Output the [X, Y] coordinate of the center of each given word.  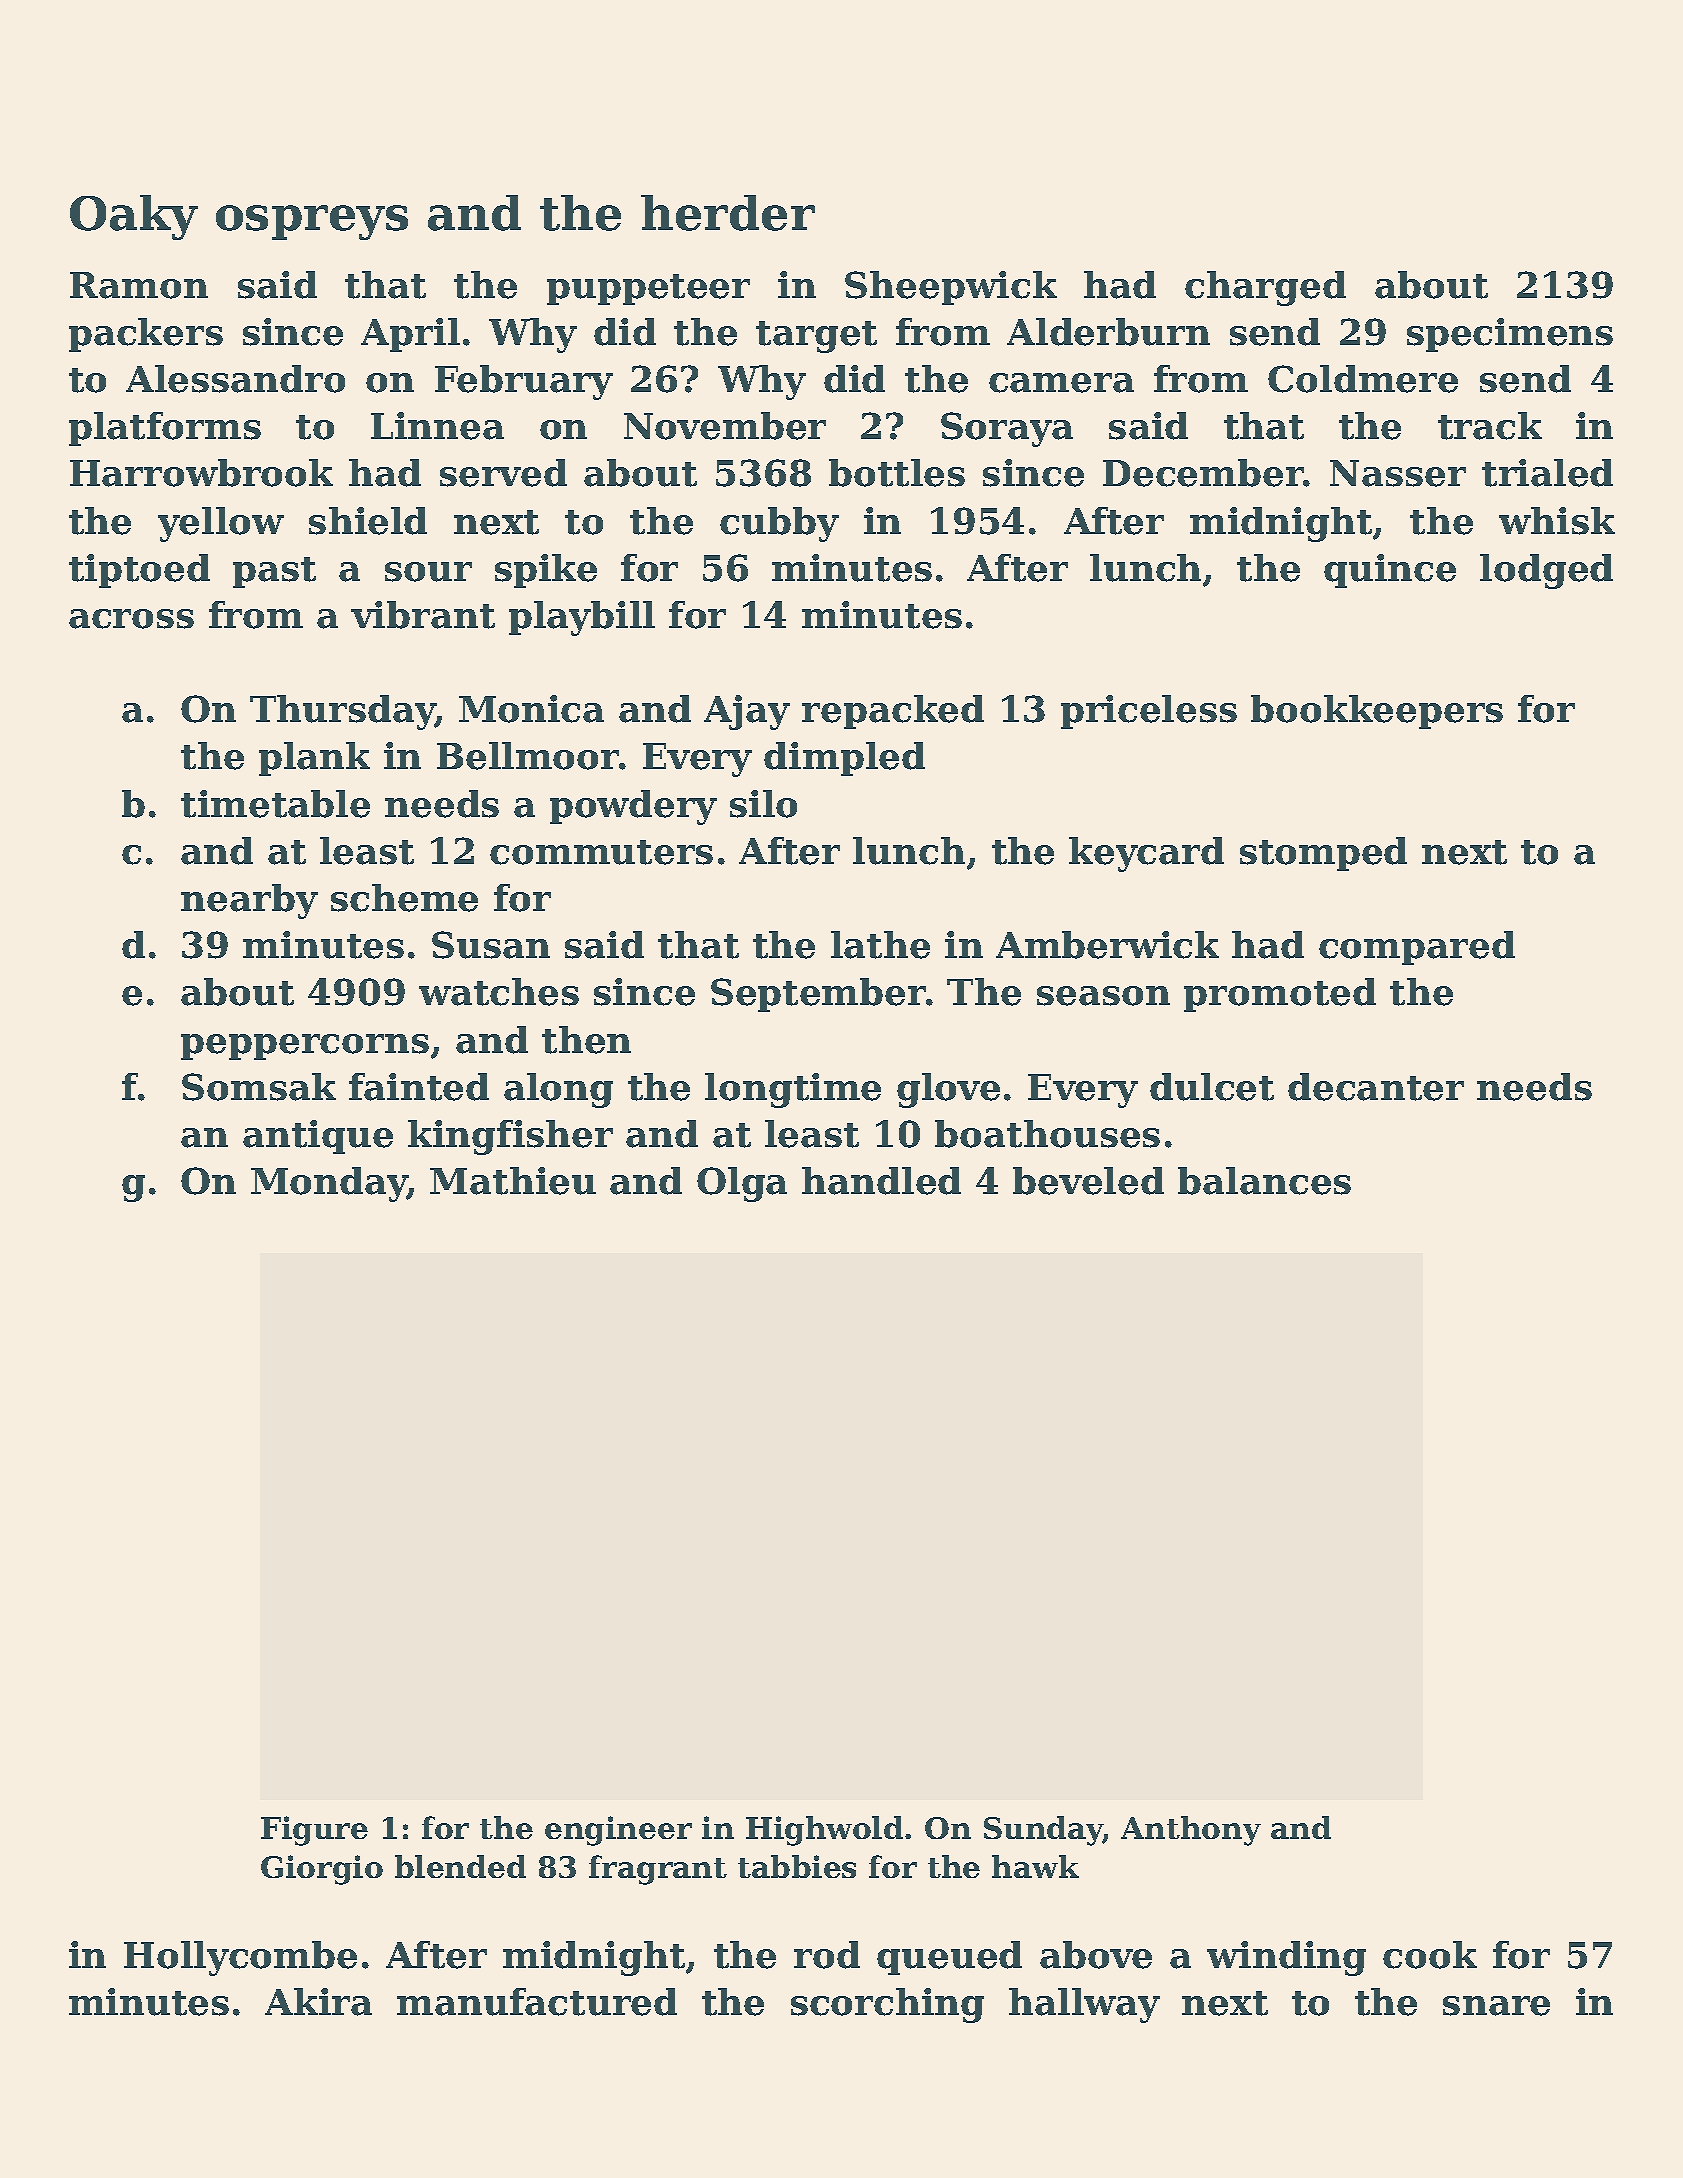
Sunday [1043, 1831]
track [1490, 426]
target [816, 337]
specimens [1510, 335]
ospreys [312, 222]
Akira [318, 2002]
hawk [1035, 1866]
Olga [742, 1184]
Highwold [824, 1831]
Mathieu [513, 1181]
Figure [314, 1831]
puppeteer [648, 289]
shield [368, 521]
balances [1264, 1181]
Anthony [1191, 1831]
